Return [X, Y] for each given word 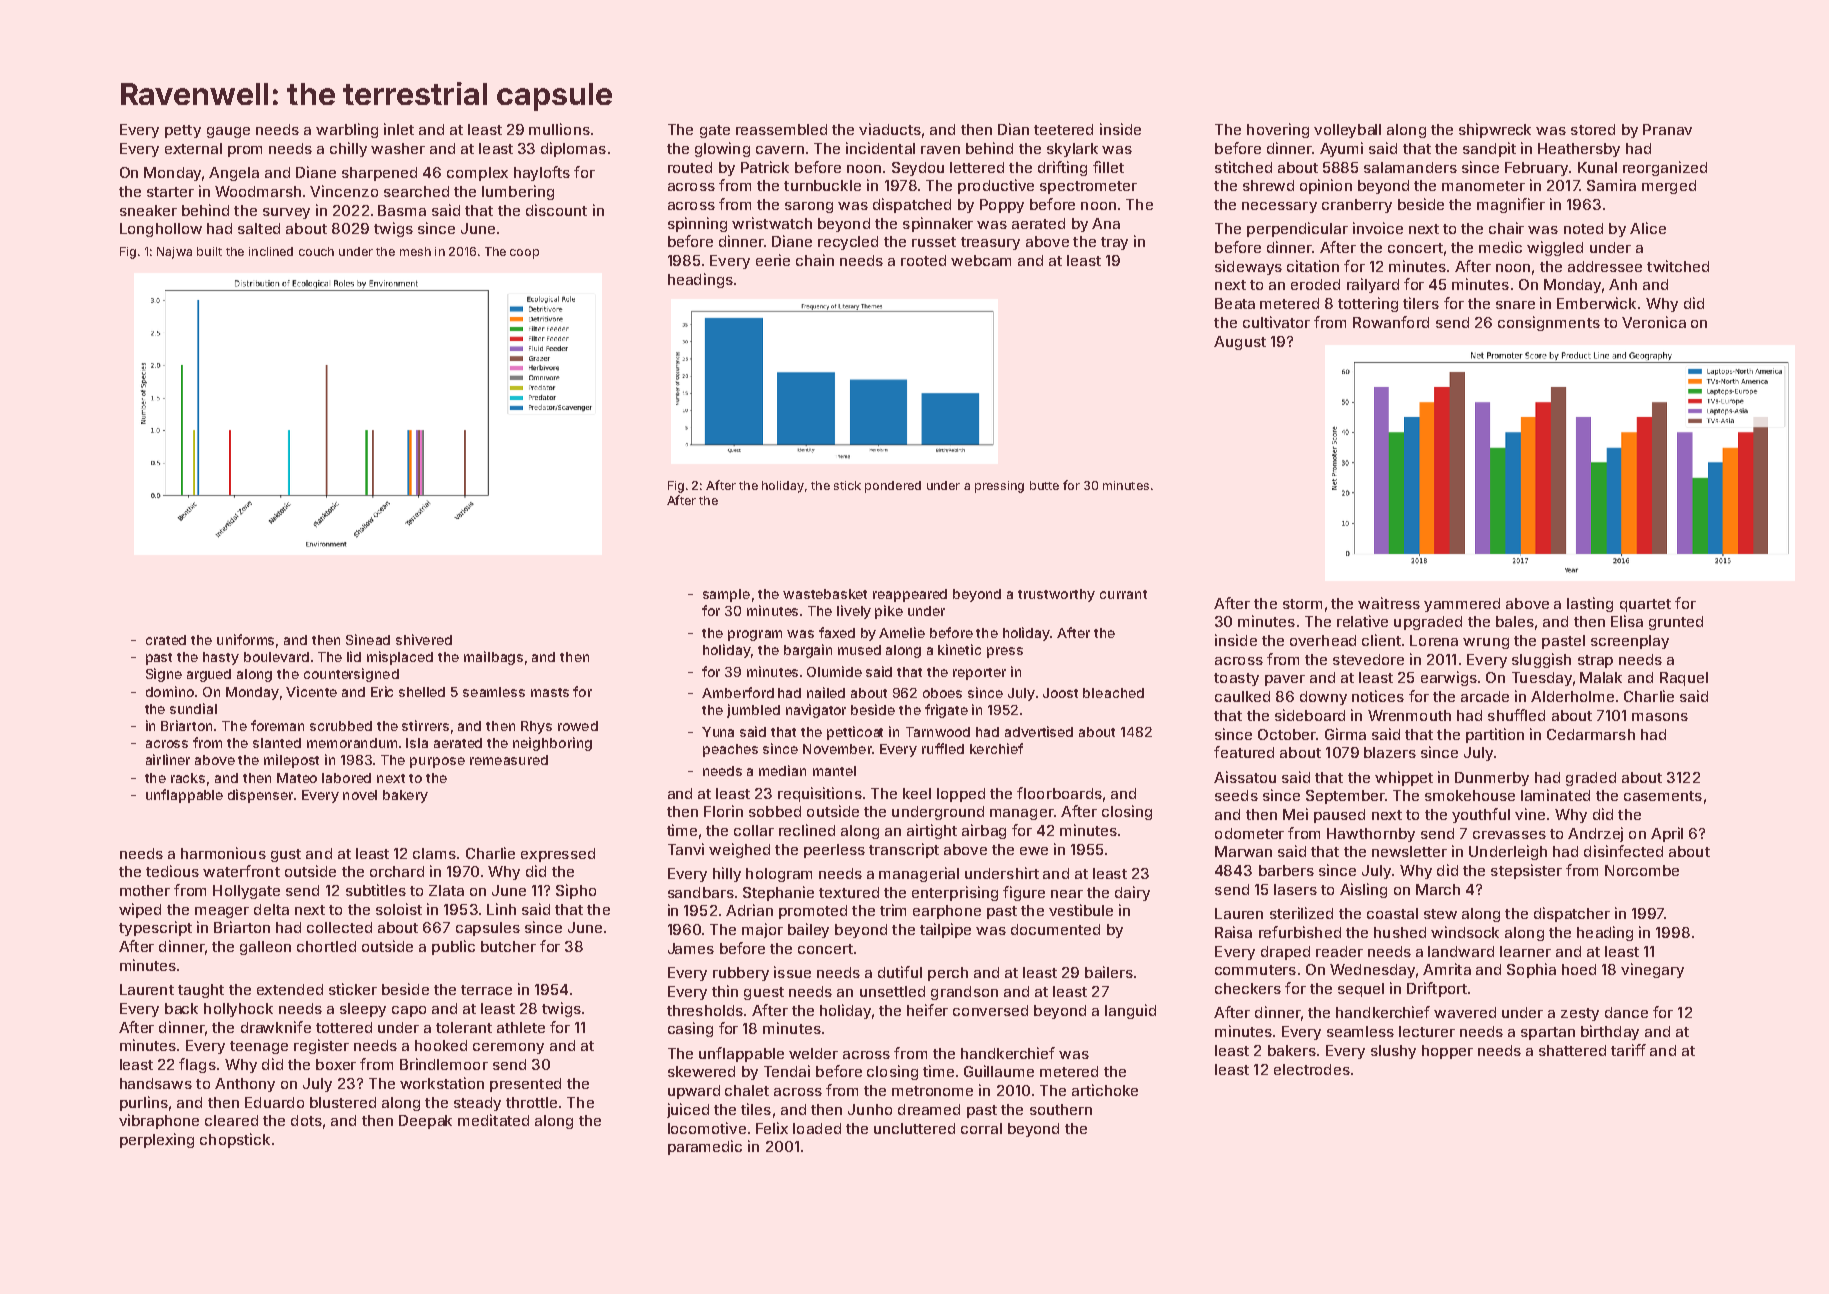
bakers [1292, 1050]
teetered [1063, 129]
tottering [1368, 304]
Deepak [425, 1122]
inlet [399, 129]
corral [981, 1128]
